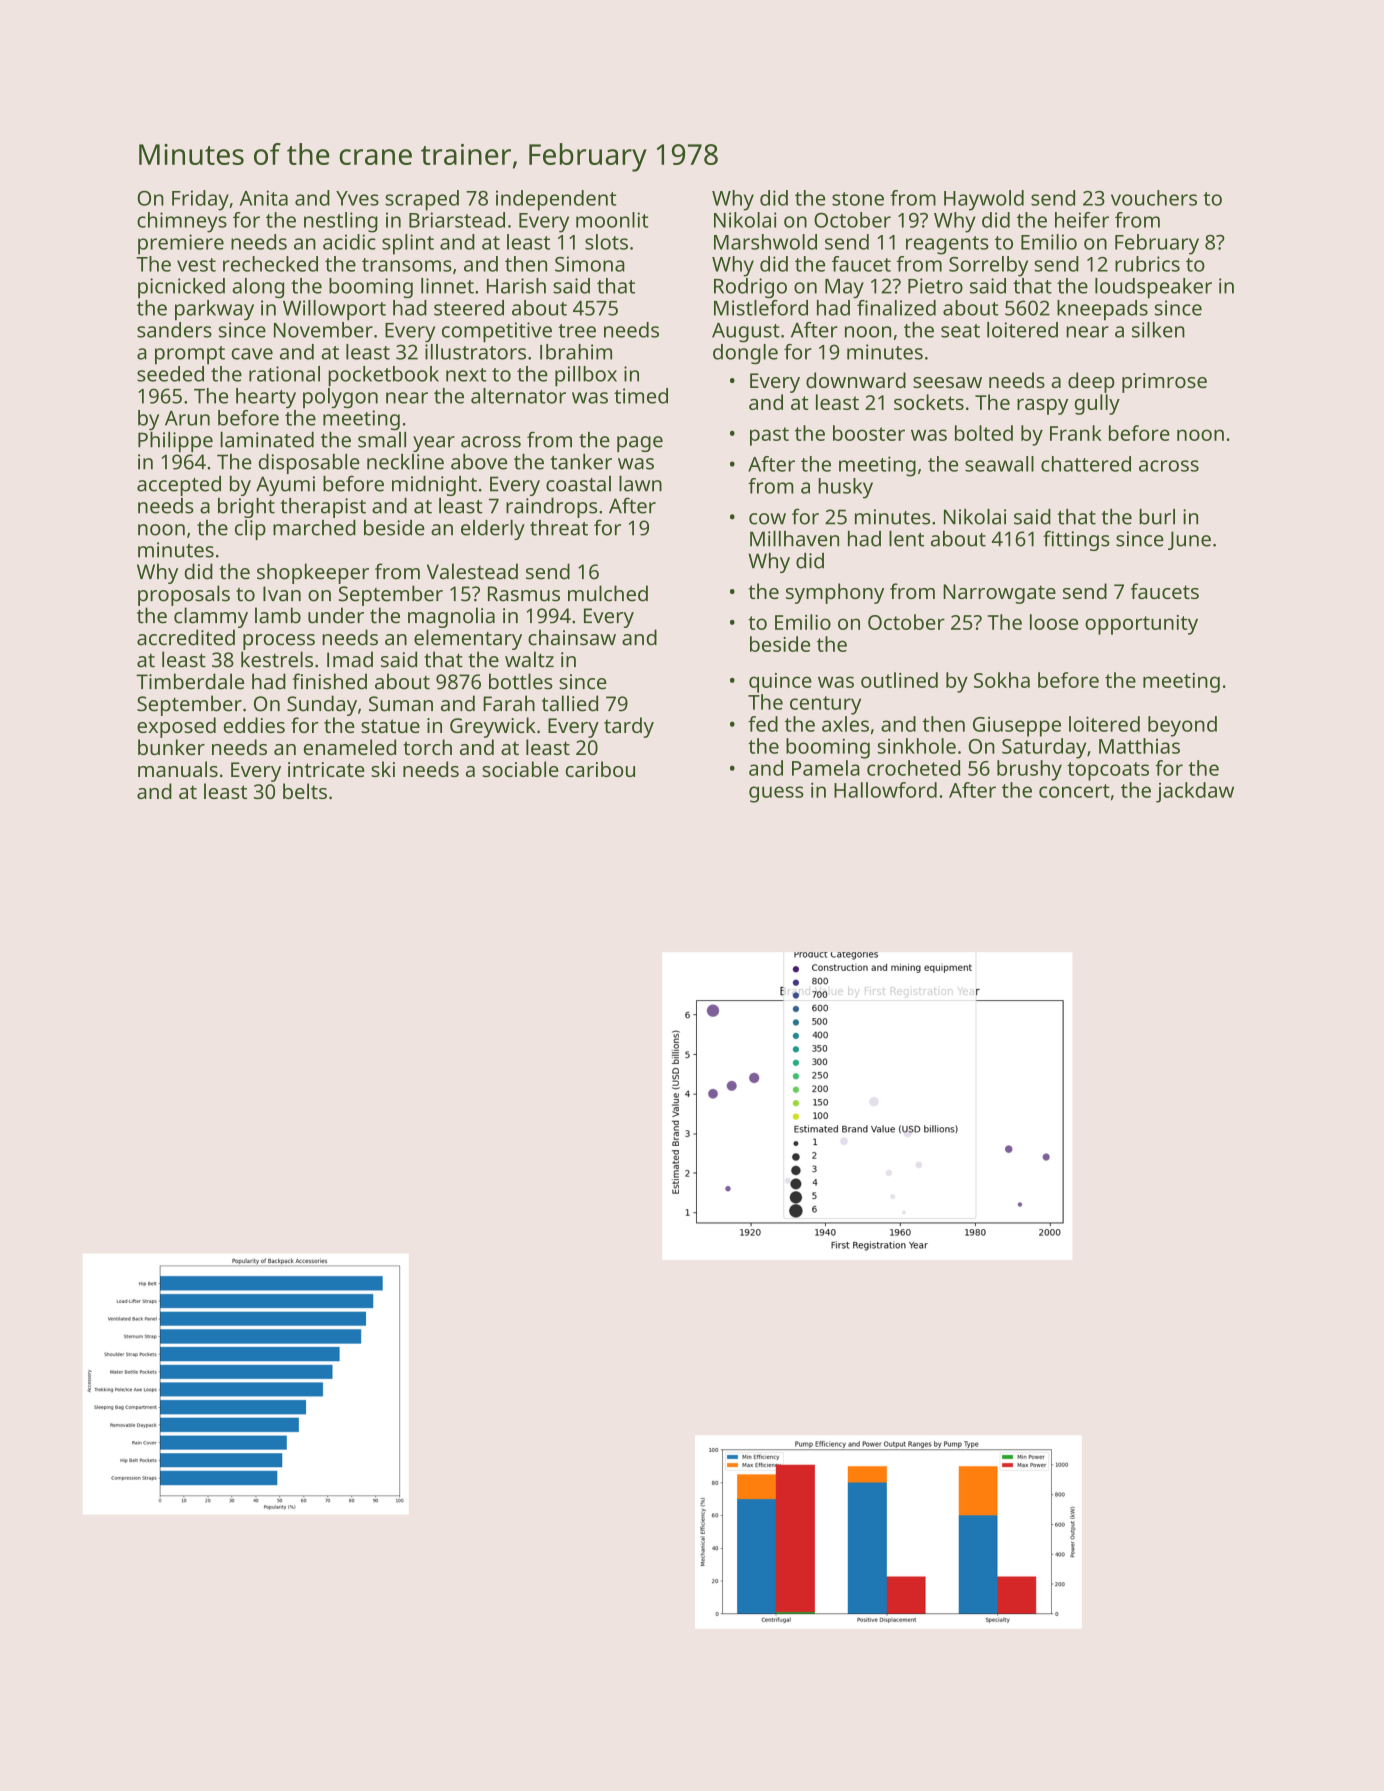 Image resolution: width=1384 pixels, height=1791 pixels. I want to click on Harish, so click(516, 286).
